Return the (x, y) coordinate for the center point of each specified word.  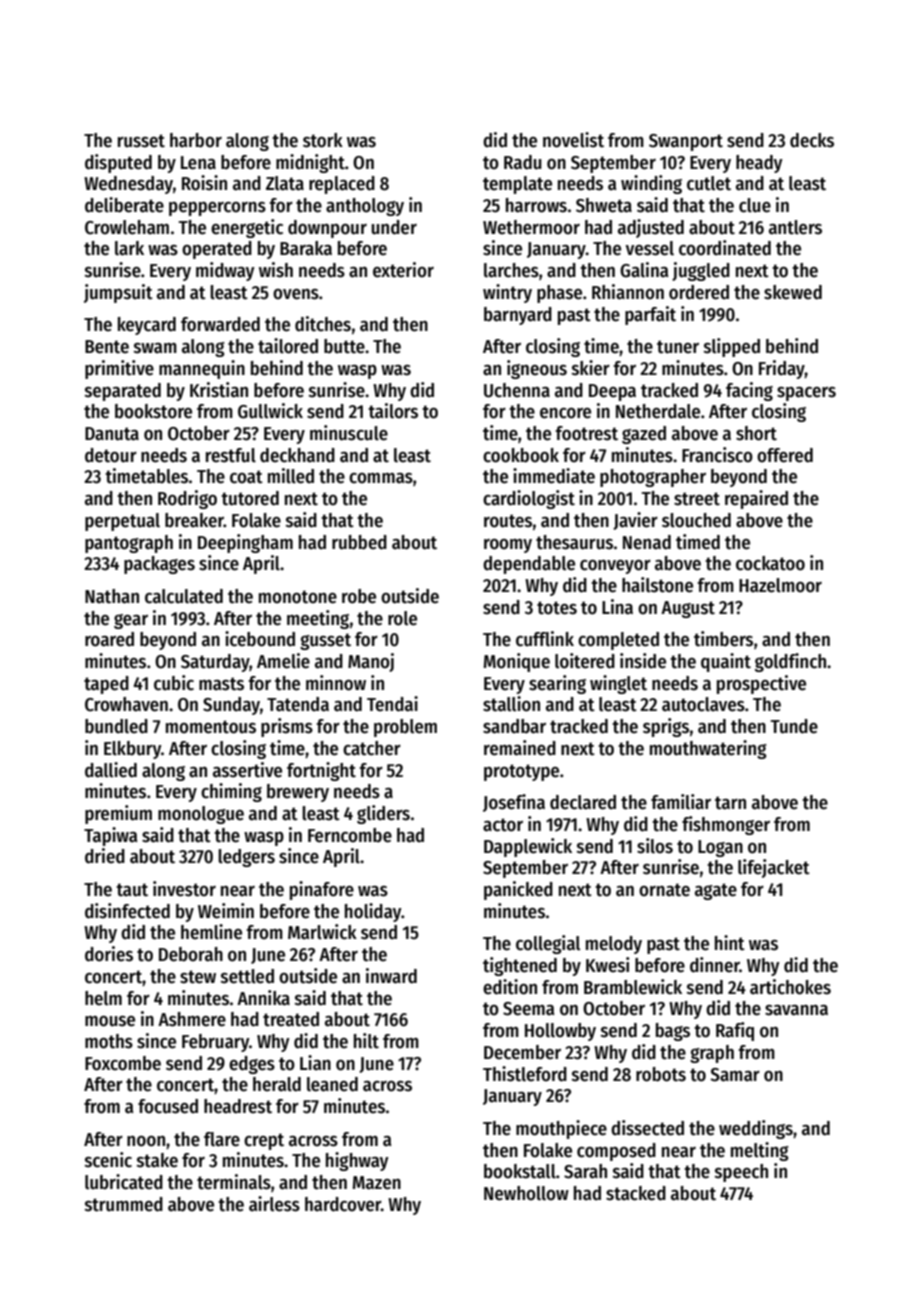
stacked (636, 1193)
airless (274, 1204)
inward (391, 976)
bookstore (153, 411)
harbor (196, 140)
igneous (537, 369)
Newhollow (526, 1193)
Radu (523, 162)
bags (673, 1032)
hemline (211, 932)
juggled (701, 271)
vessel (650, 248)
